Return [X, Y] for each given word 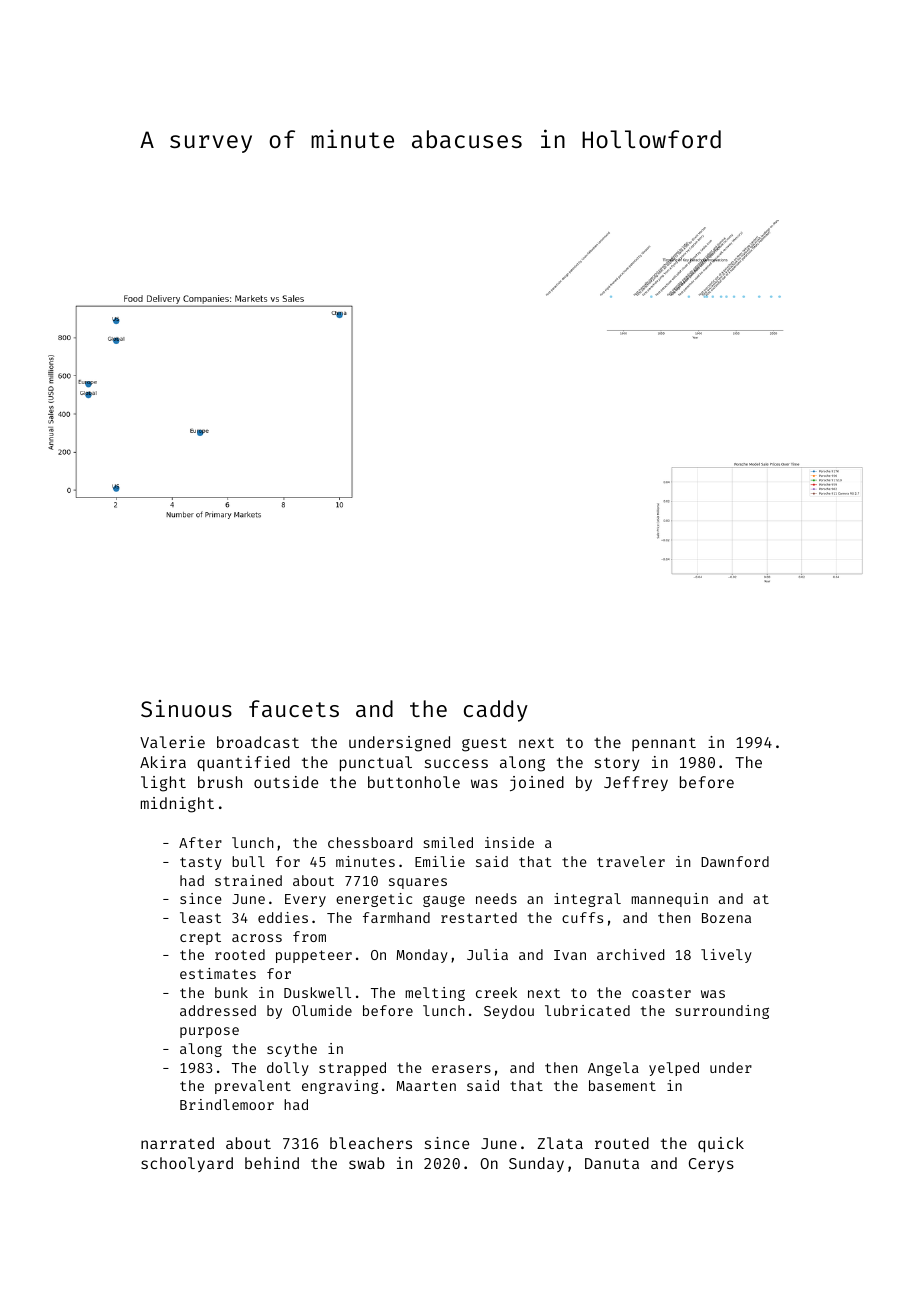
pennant [664, 744]
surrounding [722, 1012]
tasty [201, 863]
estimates [218, 973]
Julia [487, 954]
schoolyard [187, 1164]
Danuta [612, 1163]
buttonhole [414, 782]
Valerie [172, 742]
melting [435, 994]
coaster [661, 993]
